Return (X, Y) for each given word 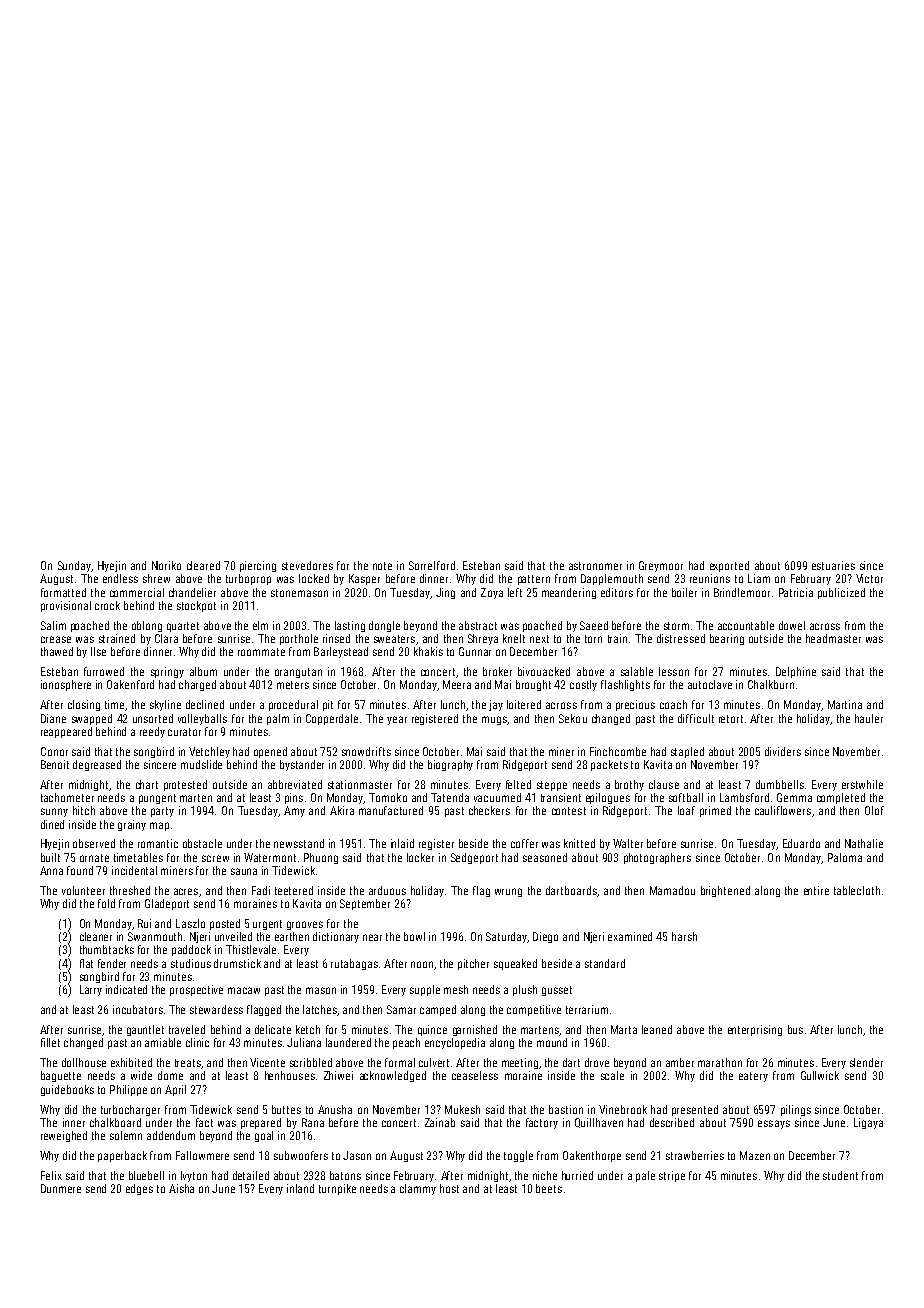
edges (139, 1189)
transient (561, 797)
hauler (869, 718)
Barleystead (341, 652)
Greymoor (661, 566)
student (840, 1175)
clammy (418, 1189)
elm (260, 625)
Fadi (261, 890)
